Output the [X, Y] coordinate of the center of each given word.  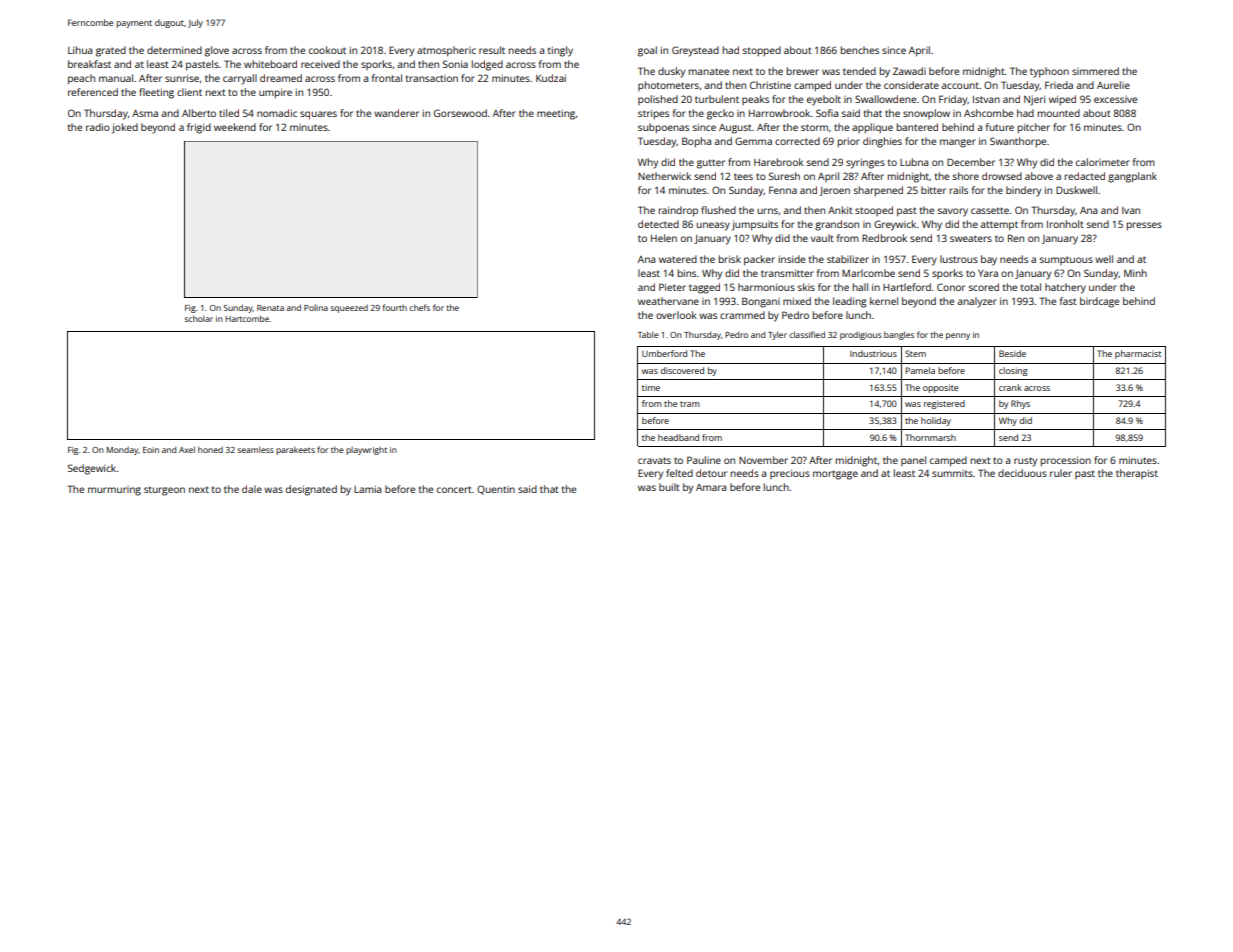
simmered [1095, 71]
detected [658, 224]
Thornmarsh [930, 437]
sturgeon [164, 491]
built [669, 487]
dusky [671, 72]
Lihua [80, 50]
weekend [235, 127]
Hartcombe [247, 318]
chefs [419, 307]
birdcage [1099, 302]
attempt [999, 226]
